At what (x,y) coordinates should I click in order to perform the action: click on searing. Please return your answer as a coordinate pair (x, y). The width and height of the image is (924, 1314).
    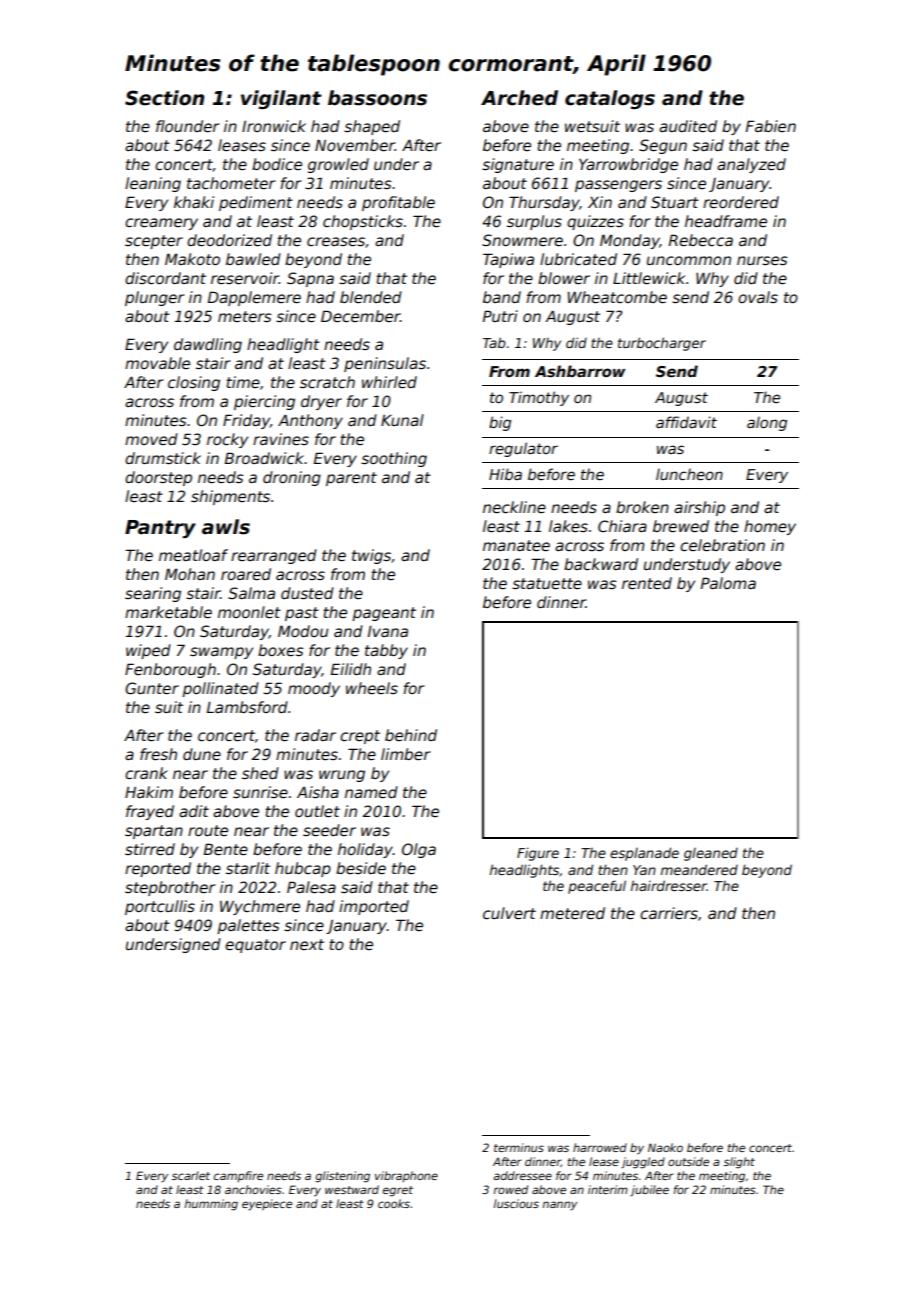
    Looking at the image, I should click on (153, 594).
